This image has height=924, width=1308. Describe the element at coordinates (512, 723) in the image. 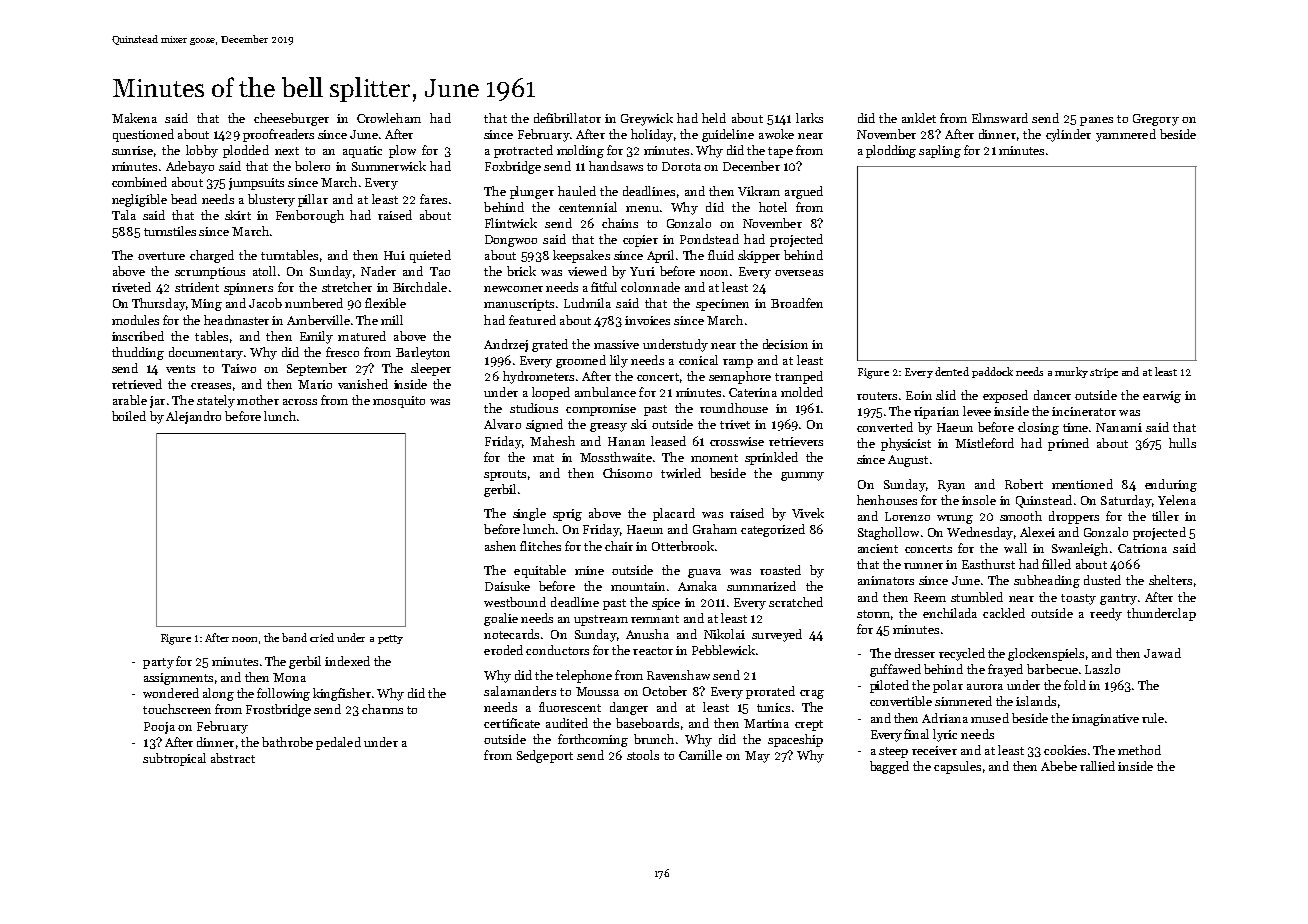

I see `certificate` at that location.
